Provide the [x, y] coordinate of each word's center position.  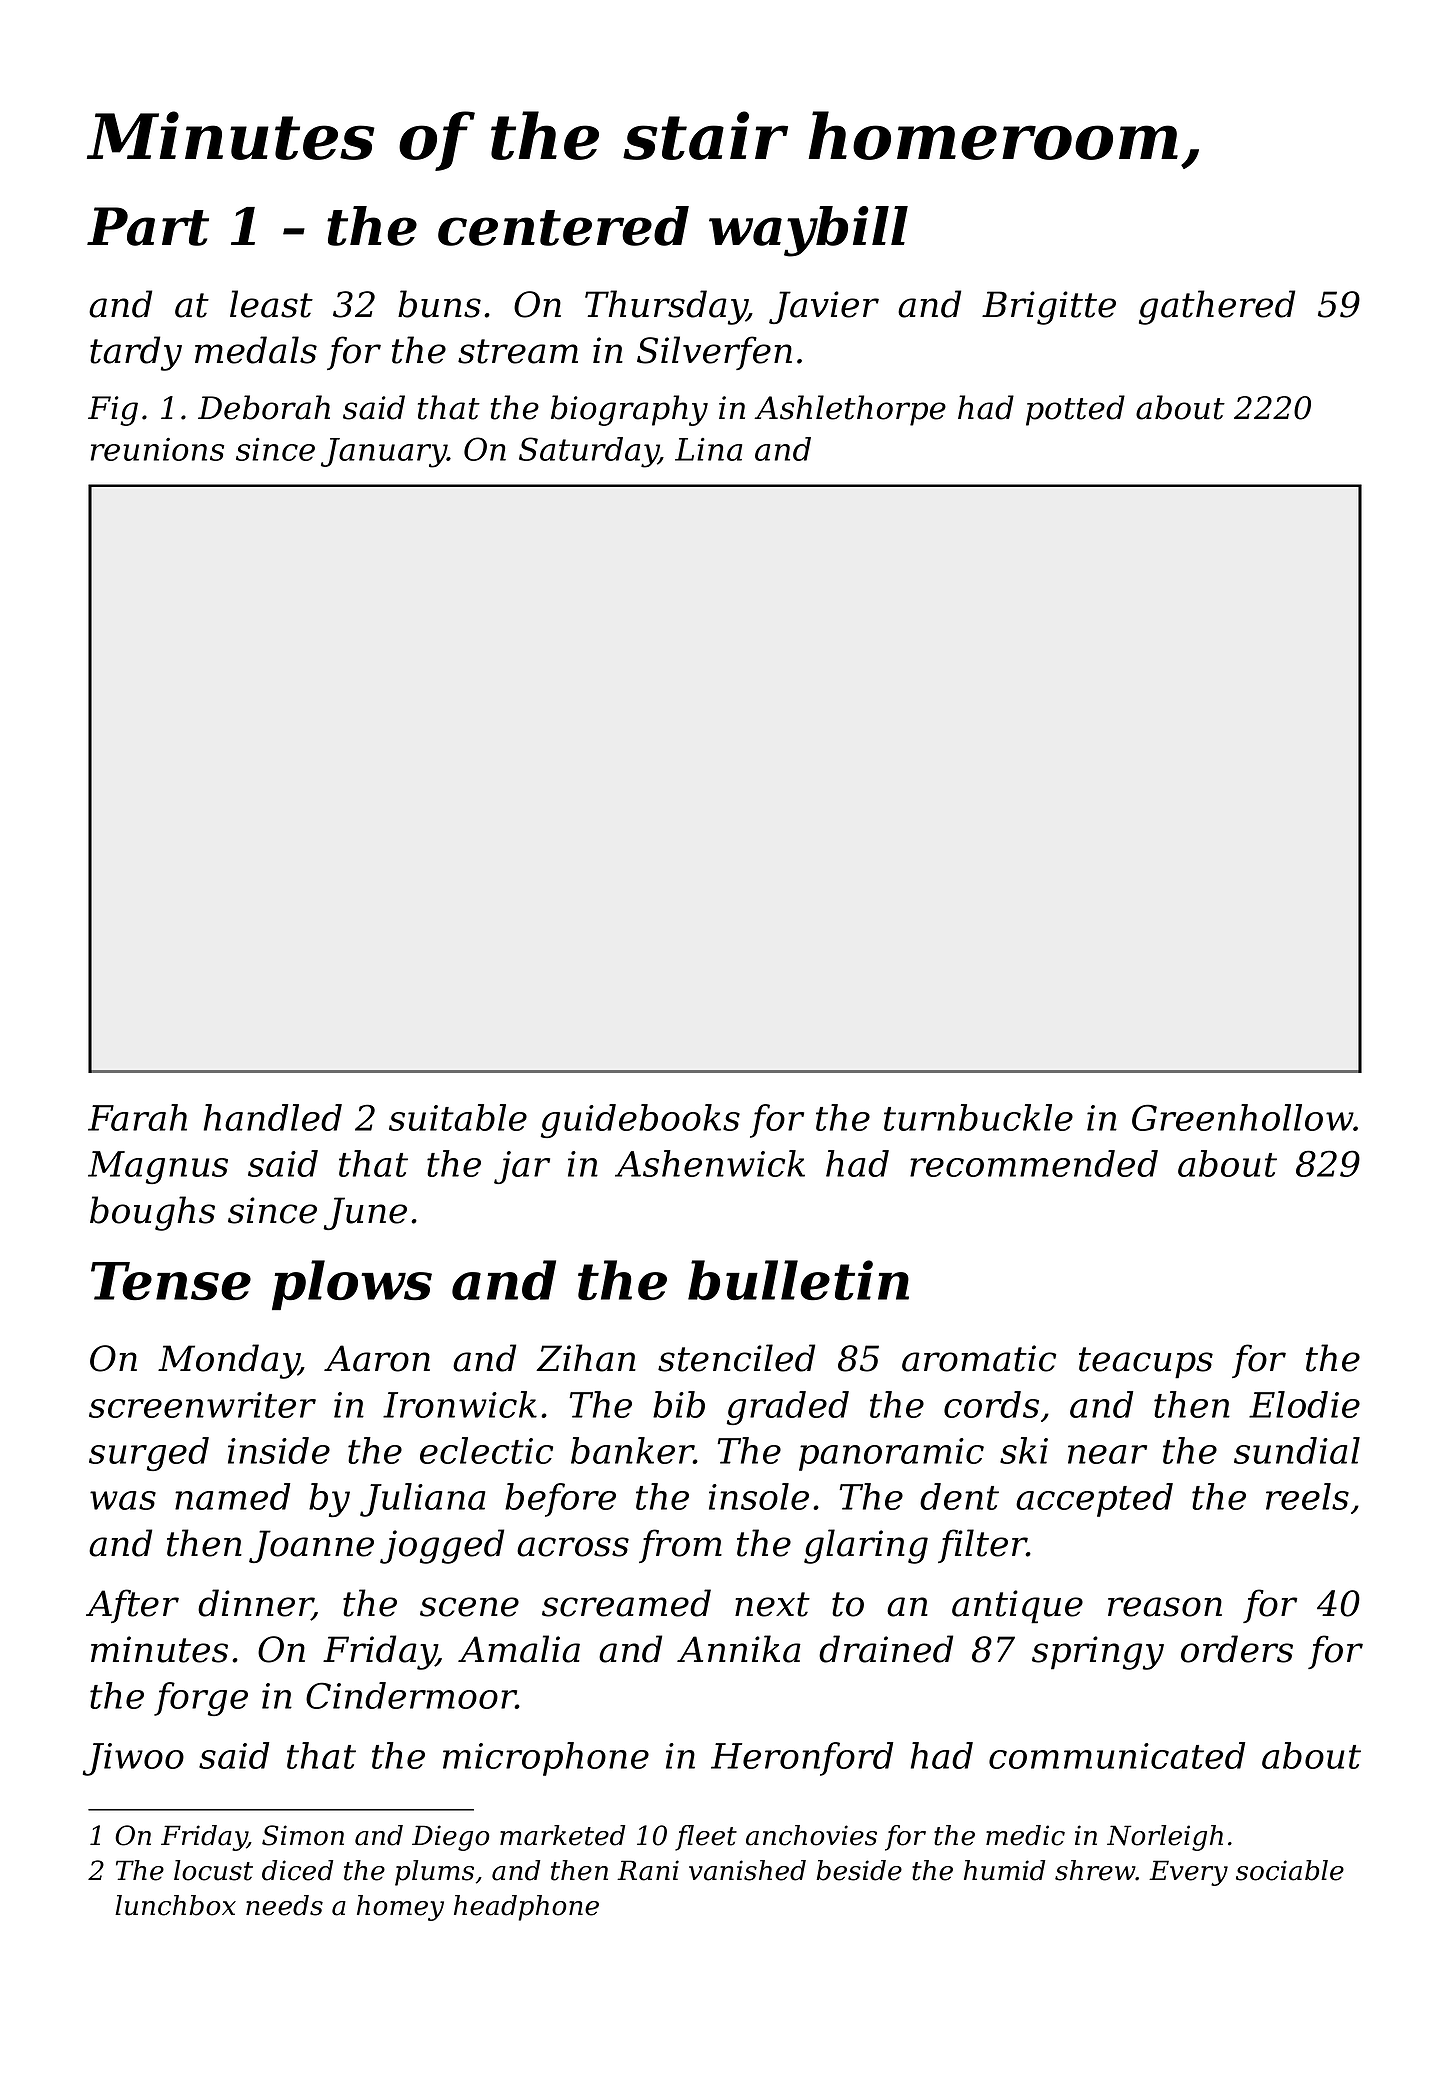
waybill [808, 231]
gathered [1217, 307]
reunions [157, 449]
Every [1188, 1873]
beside [859, 1870]
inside [279, 1450]
